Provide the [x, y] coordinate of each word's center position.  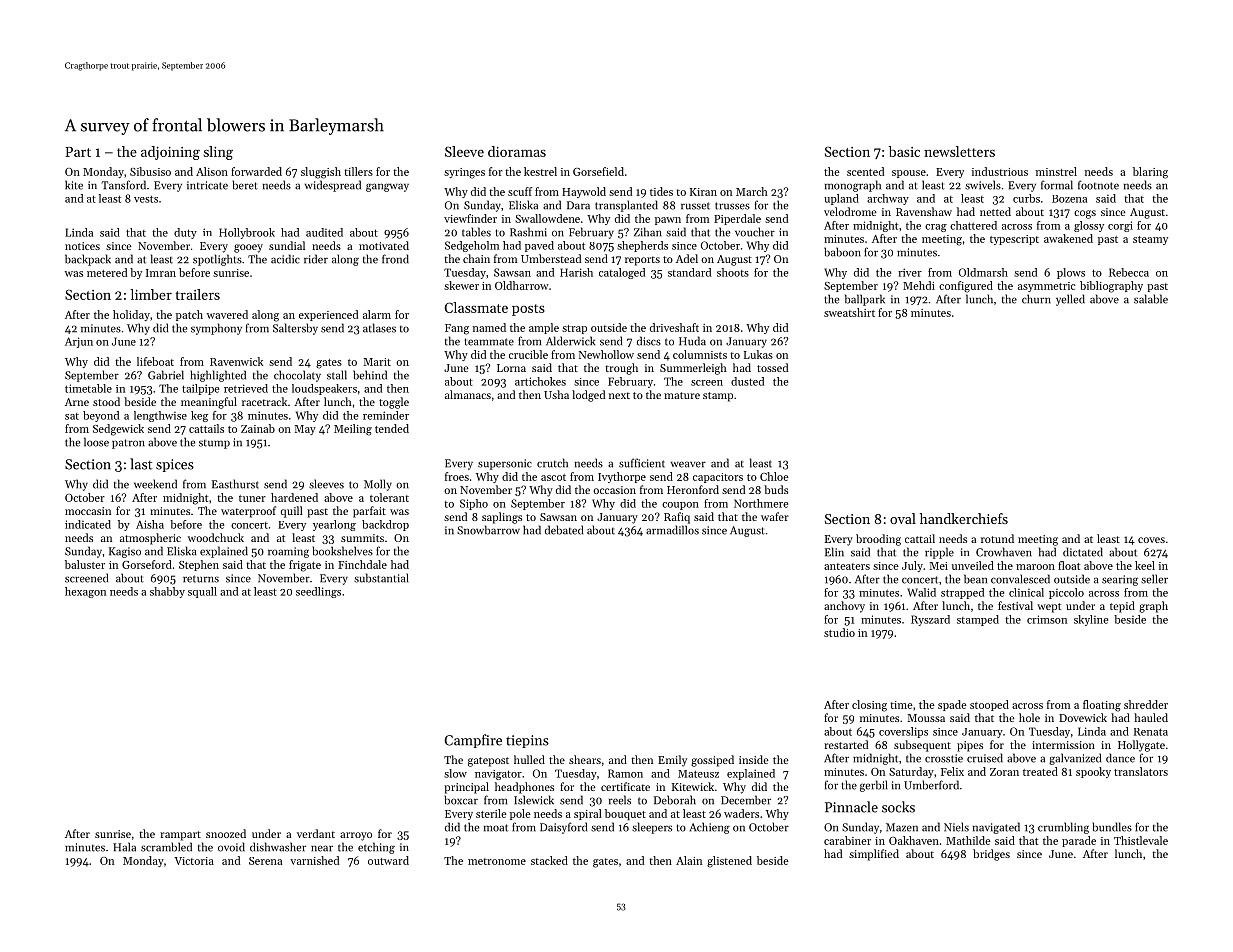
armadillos [672, 530]
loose [96, 442]
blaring [1150, 173]
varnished [314, 860]
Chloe [774, 476]
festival [1015, 605]
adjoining [170, 153]
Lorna [511, 368]
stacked [549, 860]
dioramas [517, 151]
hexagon [85, 592]
